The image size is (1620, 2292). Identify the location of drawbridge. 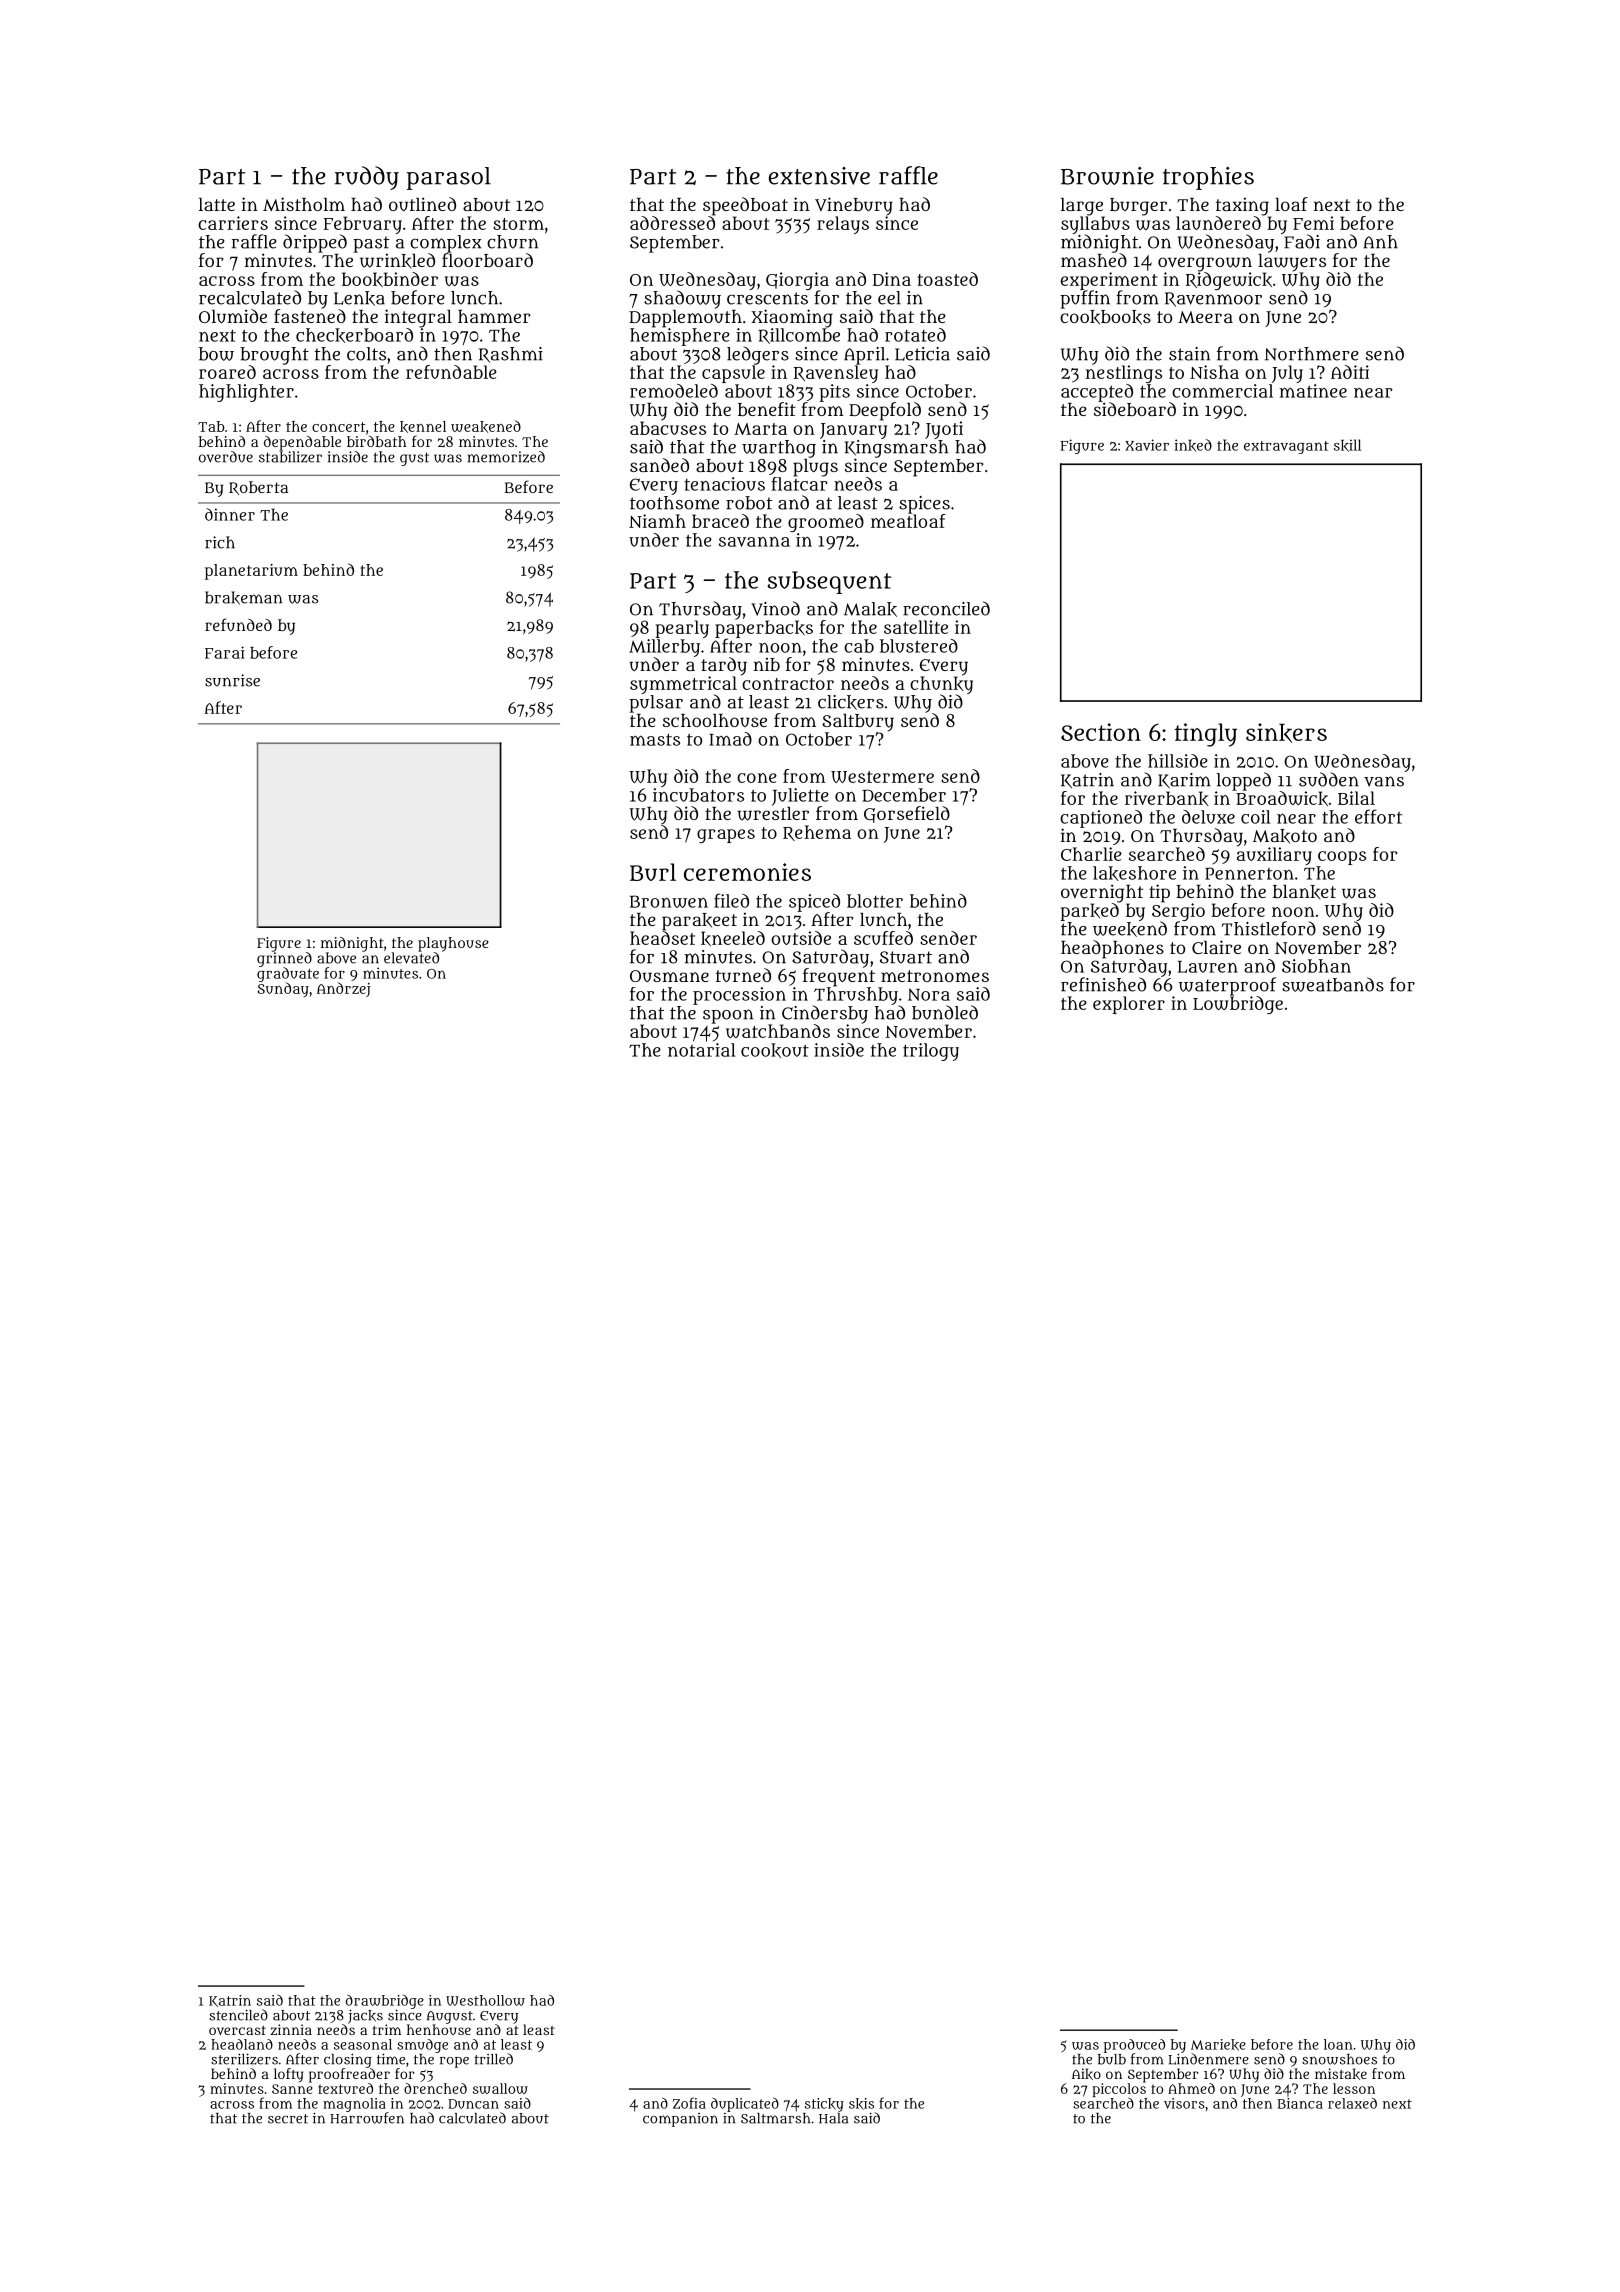
(385, 2001).
